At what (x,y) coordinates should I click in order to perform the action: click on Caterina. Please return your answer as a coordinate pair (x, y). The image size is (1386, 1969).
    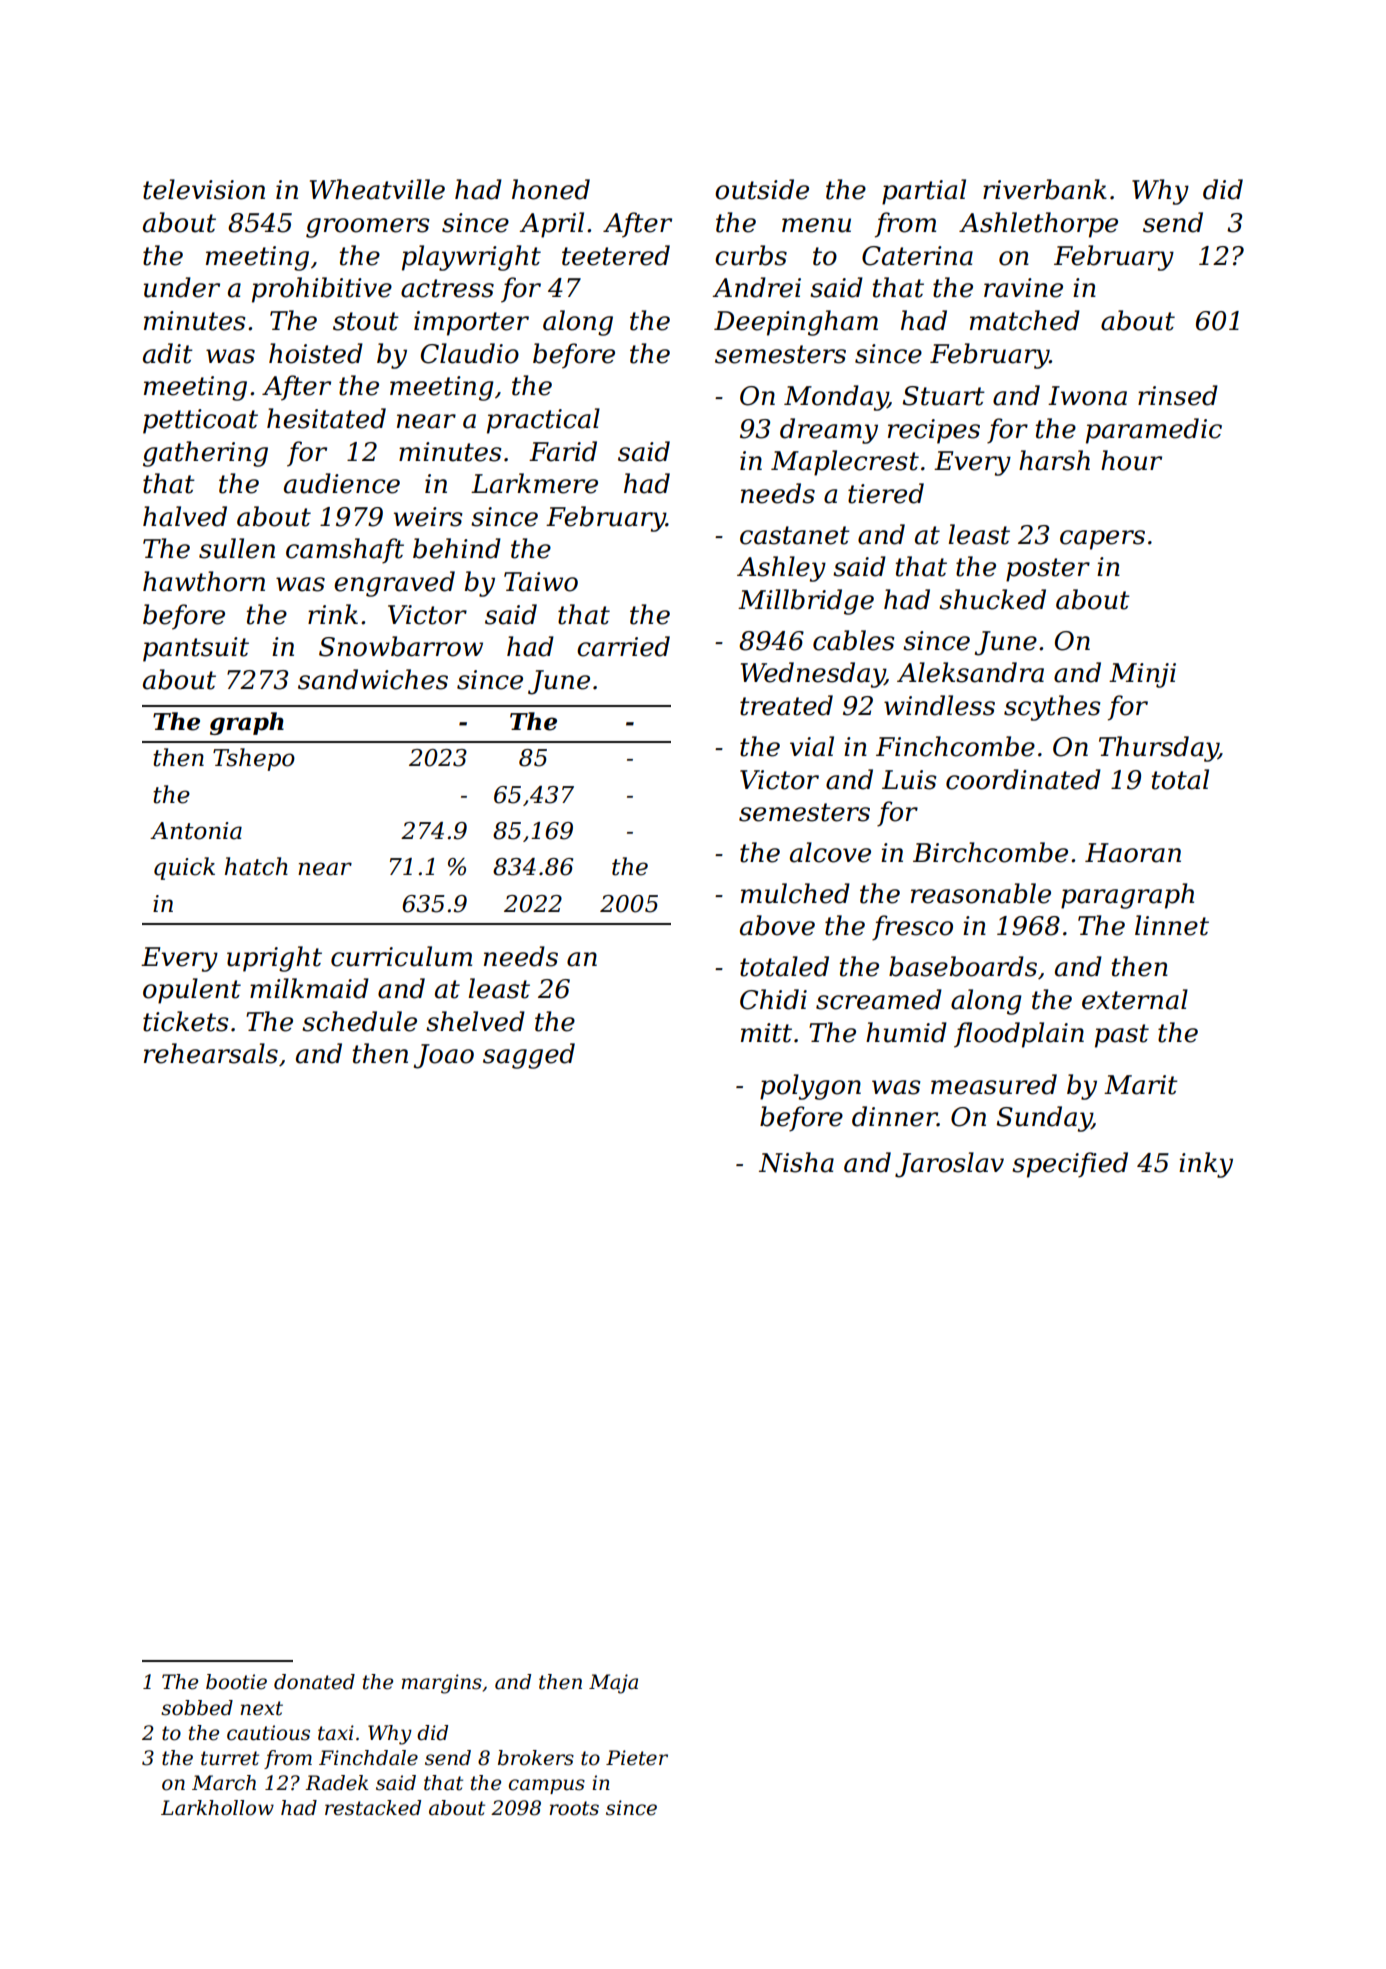
    Looking at the image, I should click on (917, 256).
